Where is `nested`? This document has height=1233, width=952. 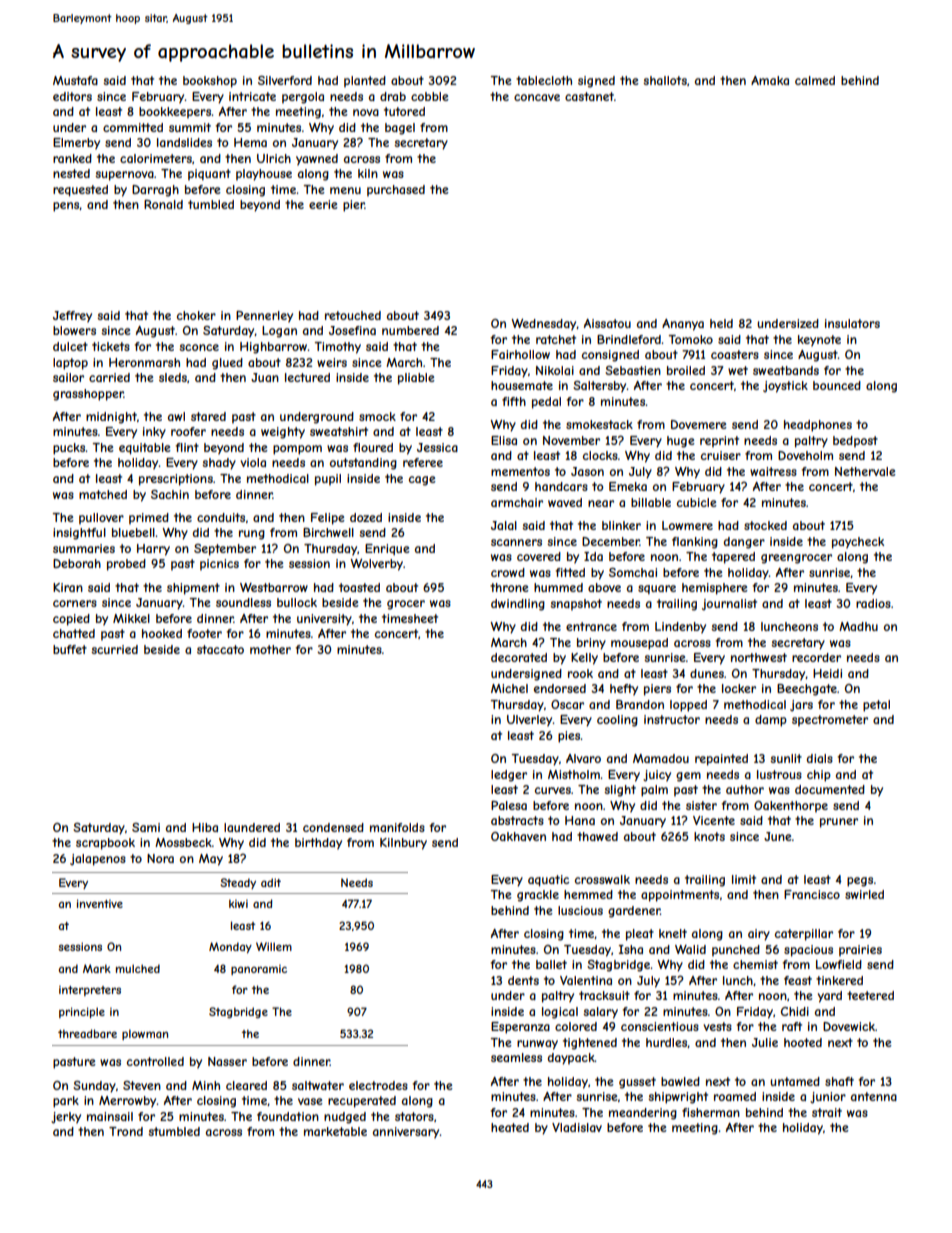
nested is located at coordinates (71, 173).
